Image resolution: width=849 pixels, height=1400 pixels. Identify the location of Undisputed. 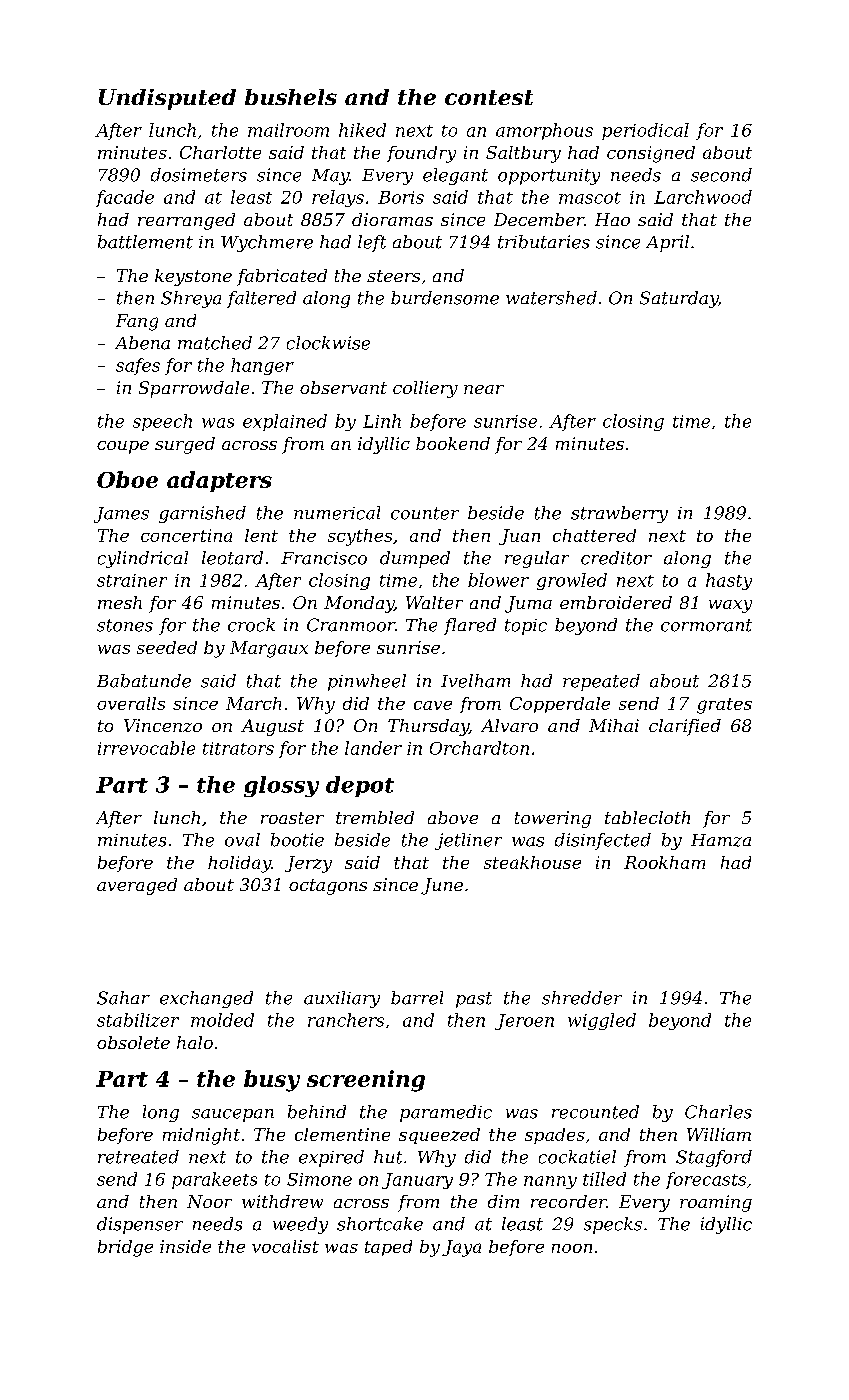
(167, 99).
